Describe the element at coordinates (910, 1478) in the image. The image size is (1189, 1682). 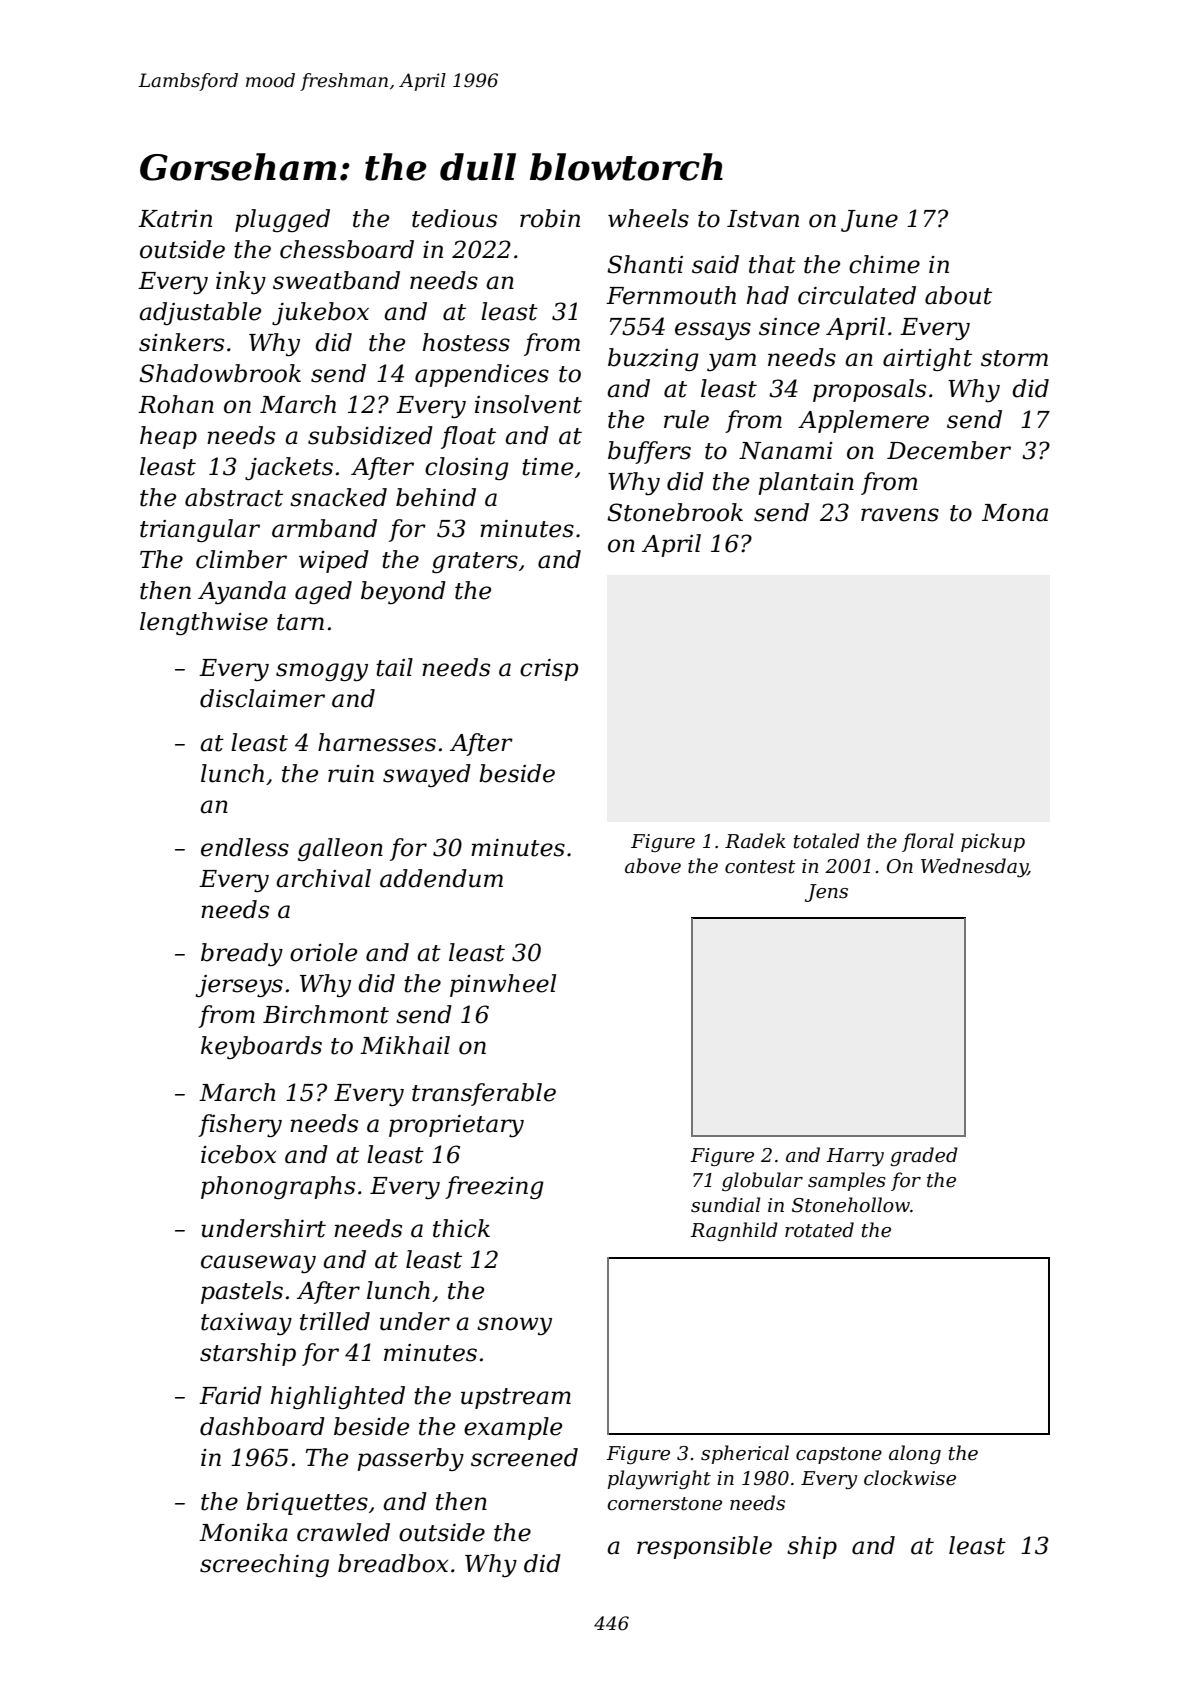
I see `clockwise` at that location.
